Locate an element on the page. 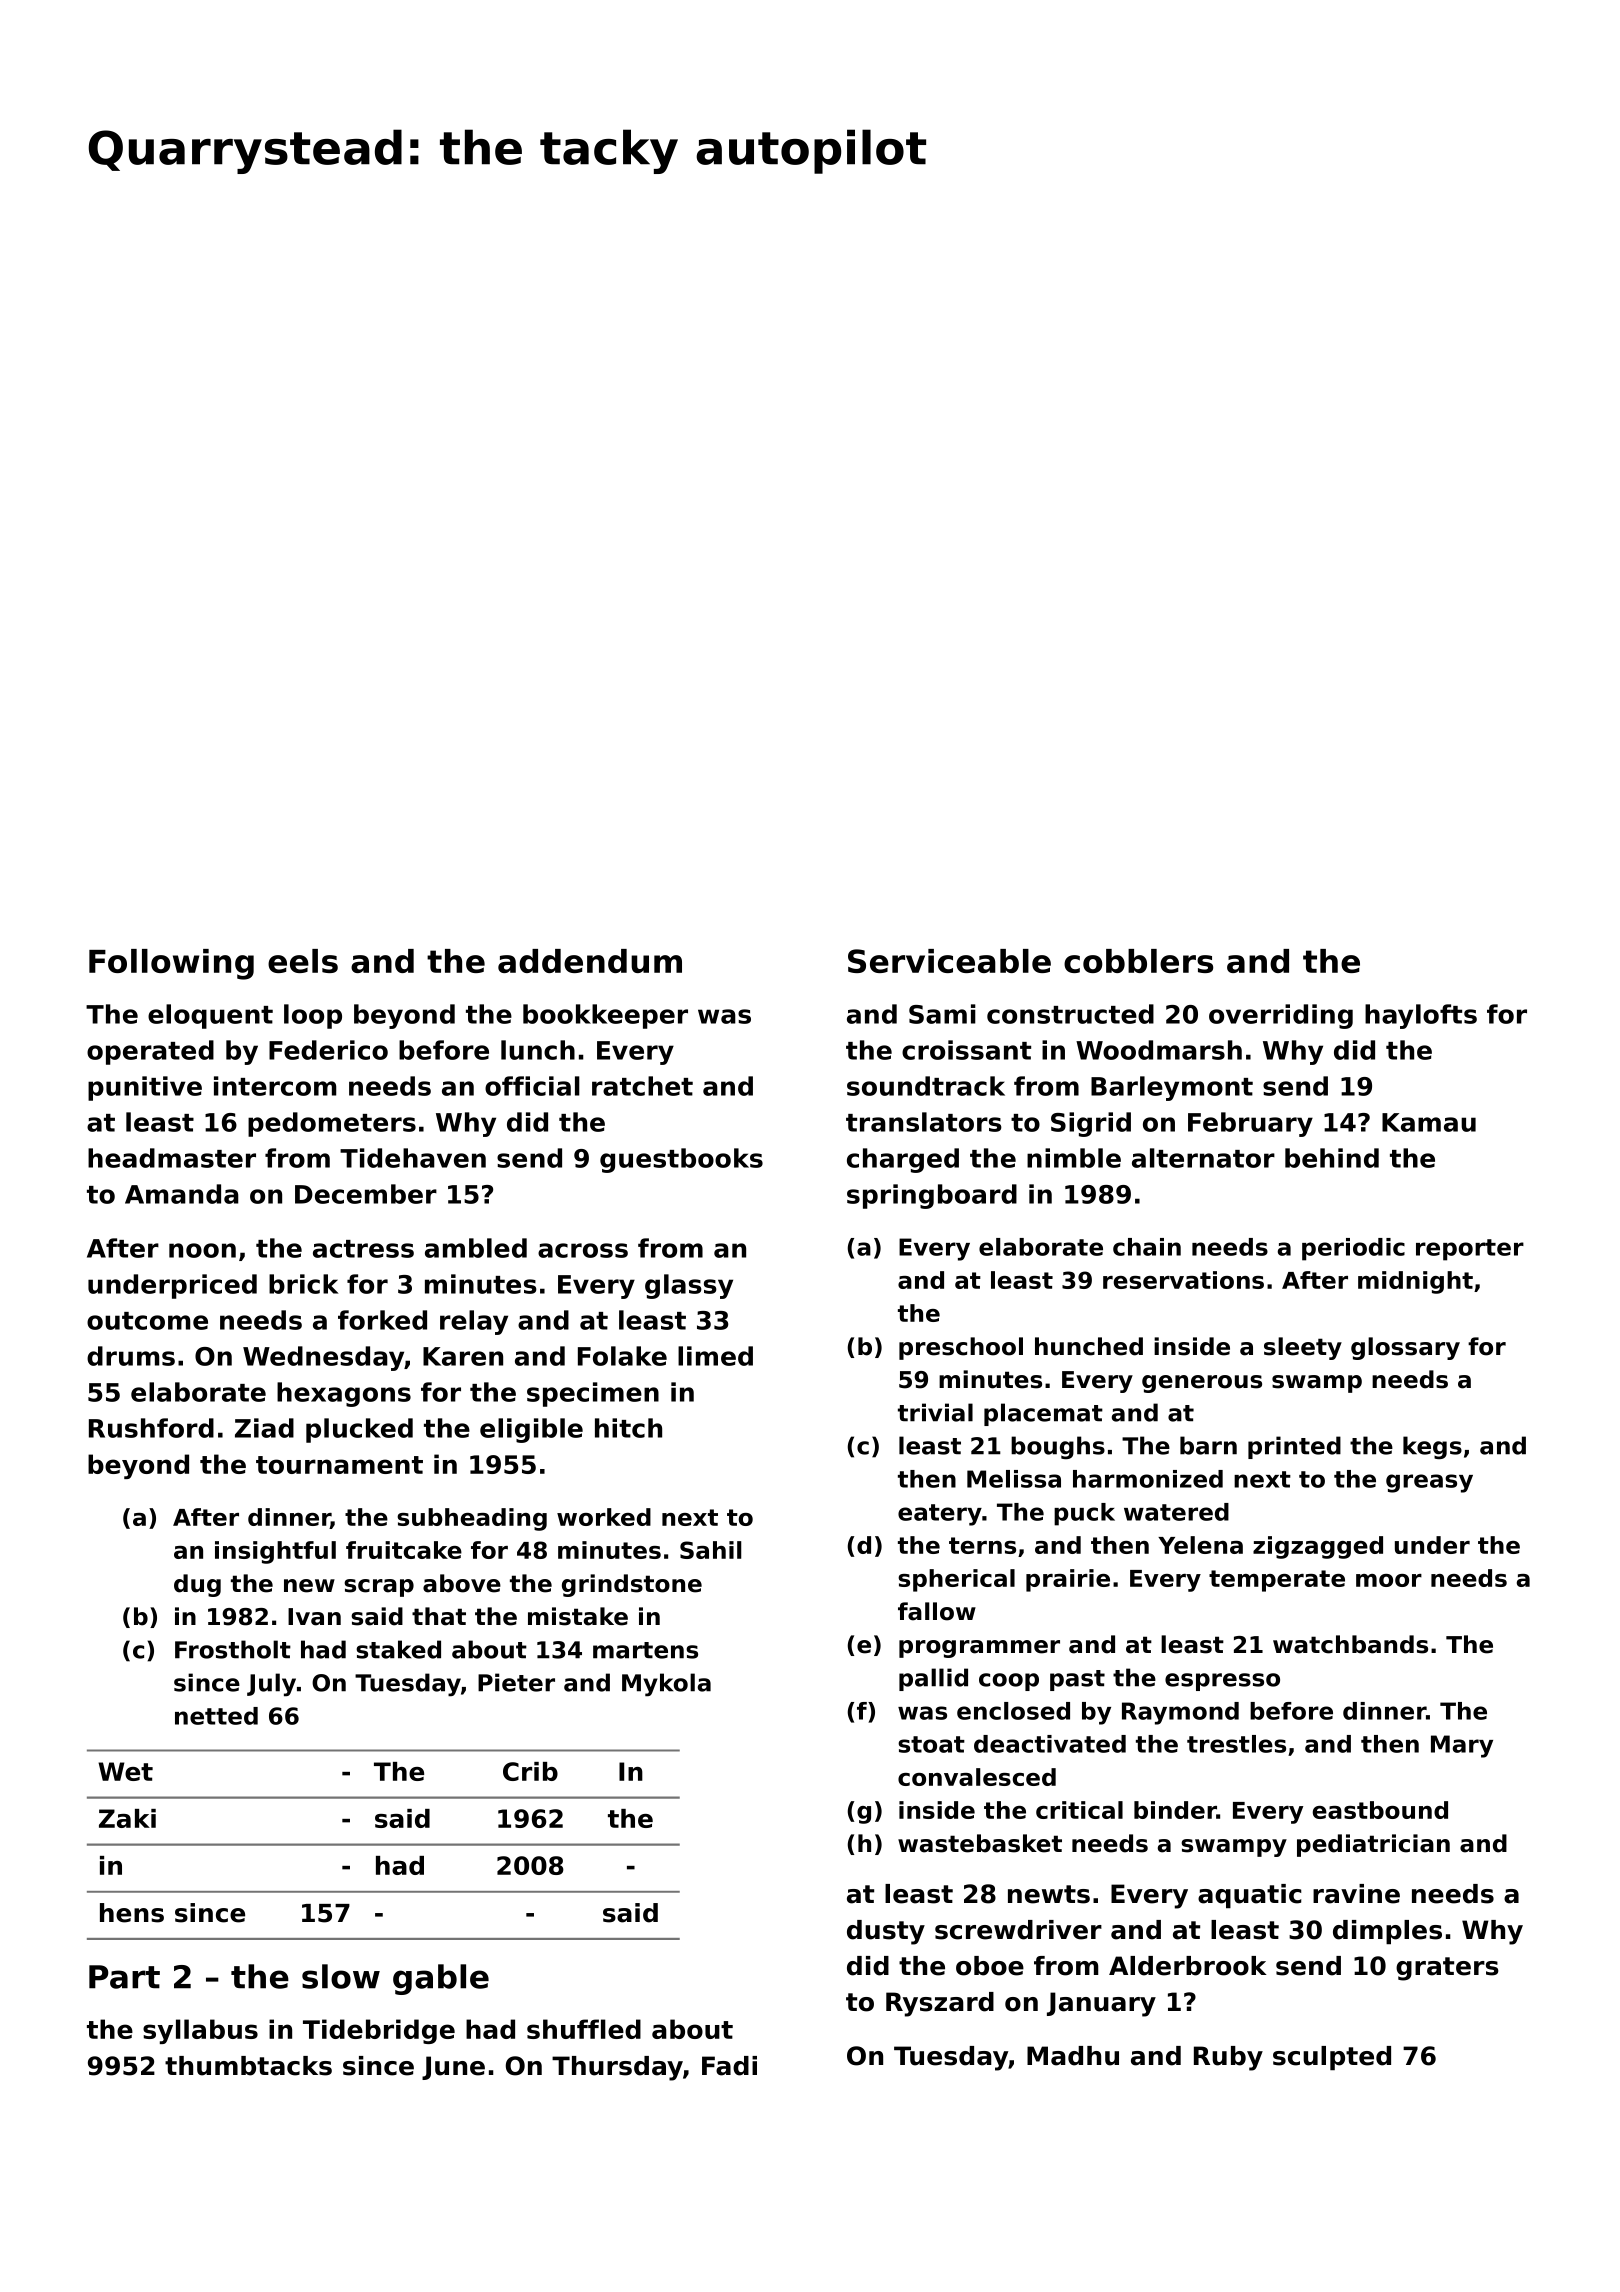  headmaster is located at coordinates (172, 1158).
